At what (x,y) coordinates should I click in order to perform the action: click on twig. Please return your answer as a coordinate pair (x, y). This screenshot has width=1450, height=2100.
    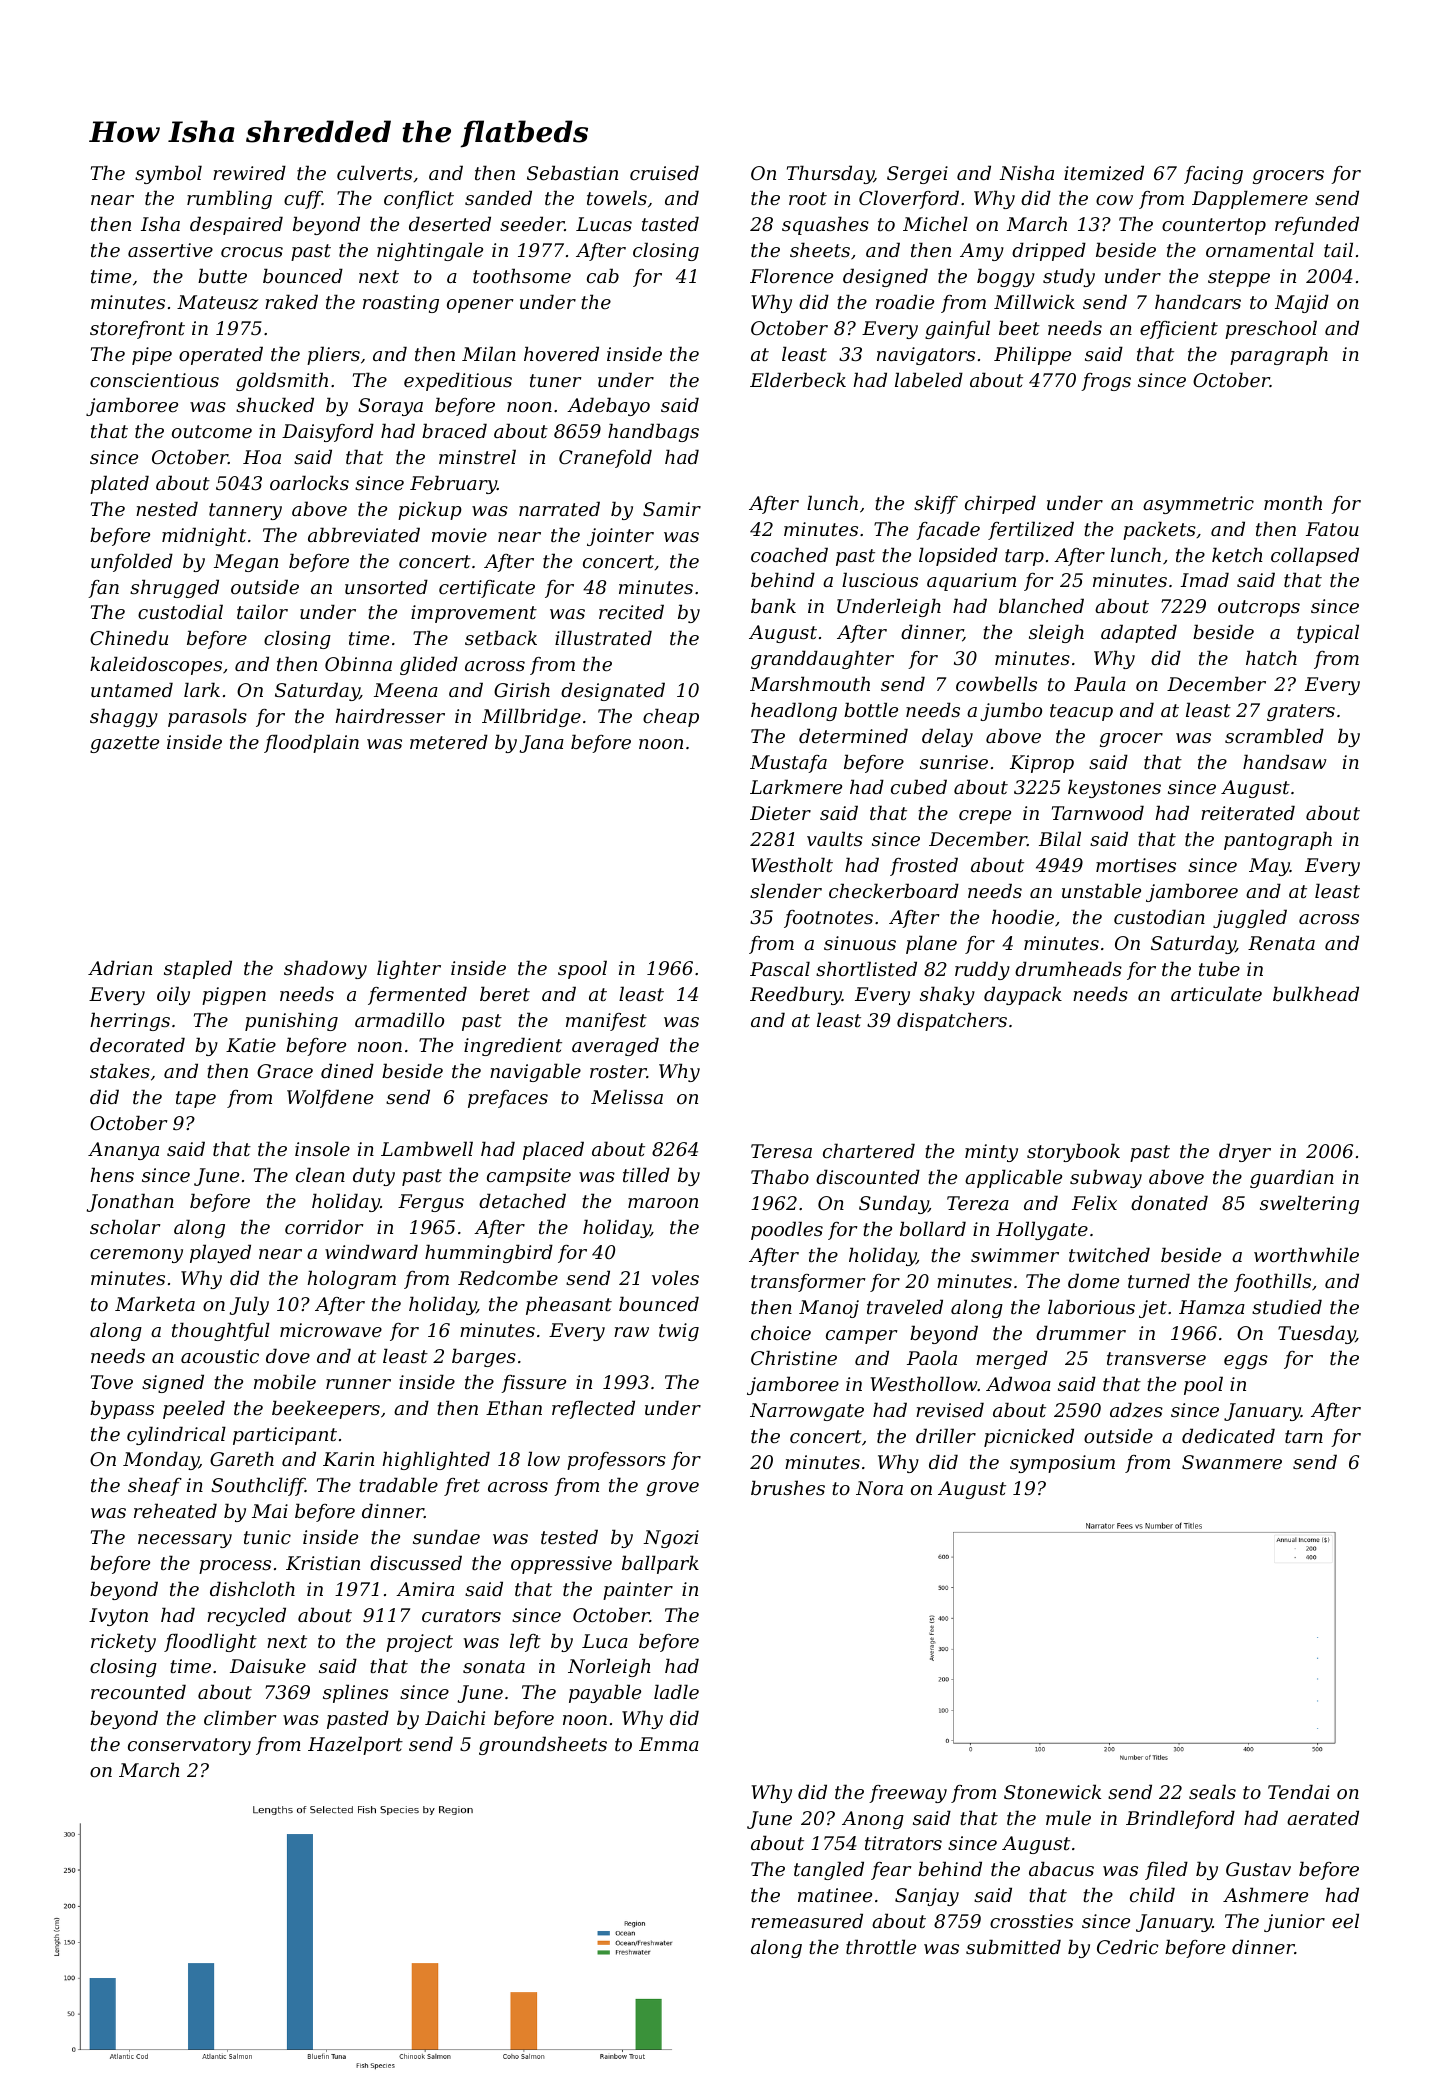
    Looking at the image, I should click on (679, 1332).
